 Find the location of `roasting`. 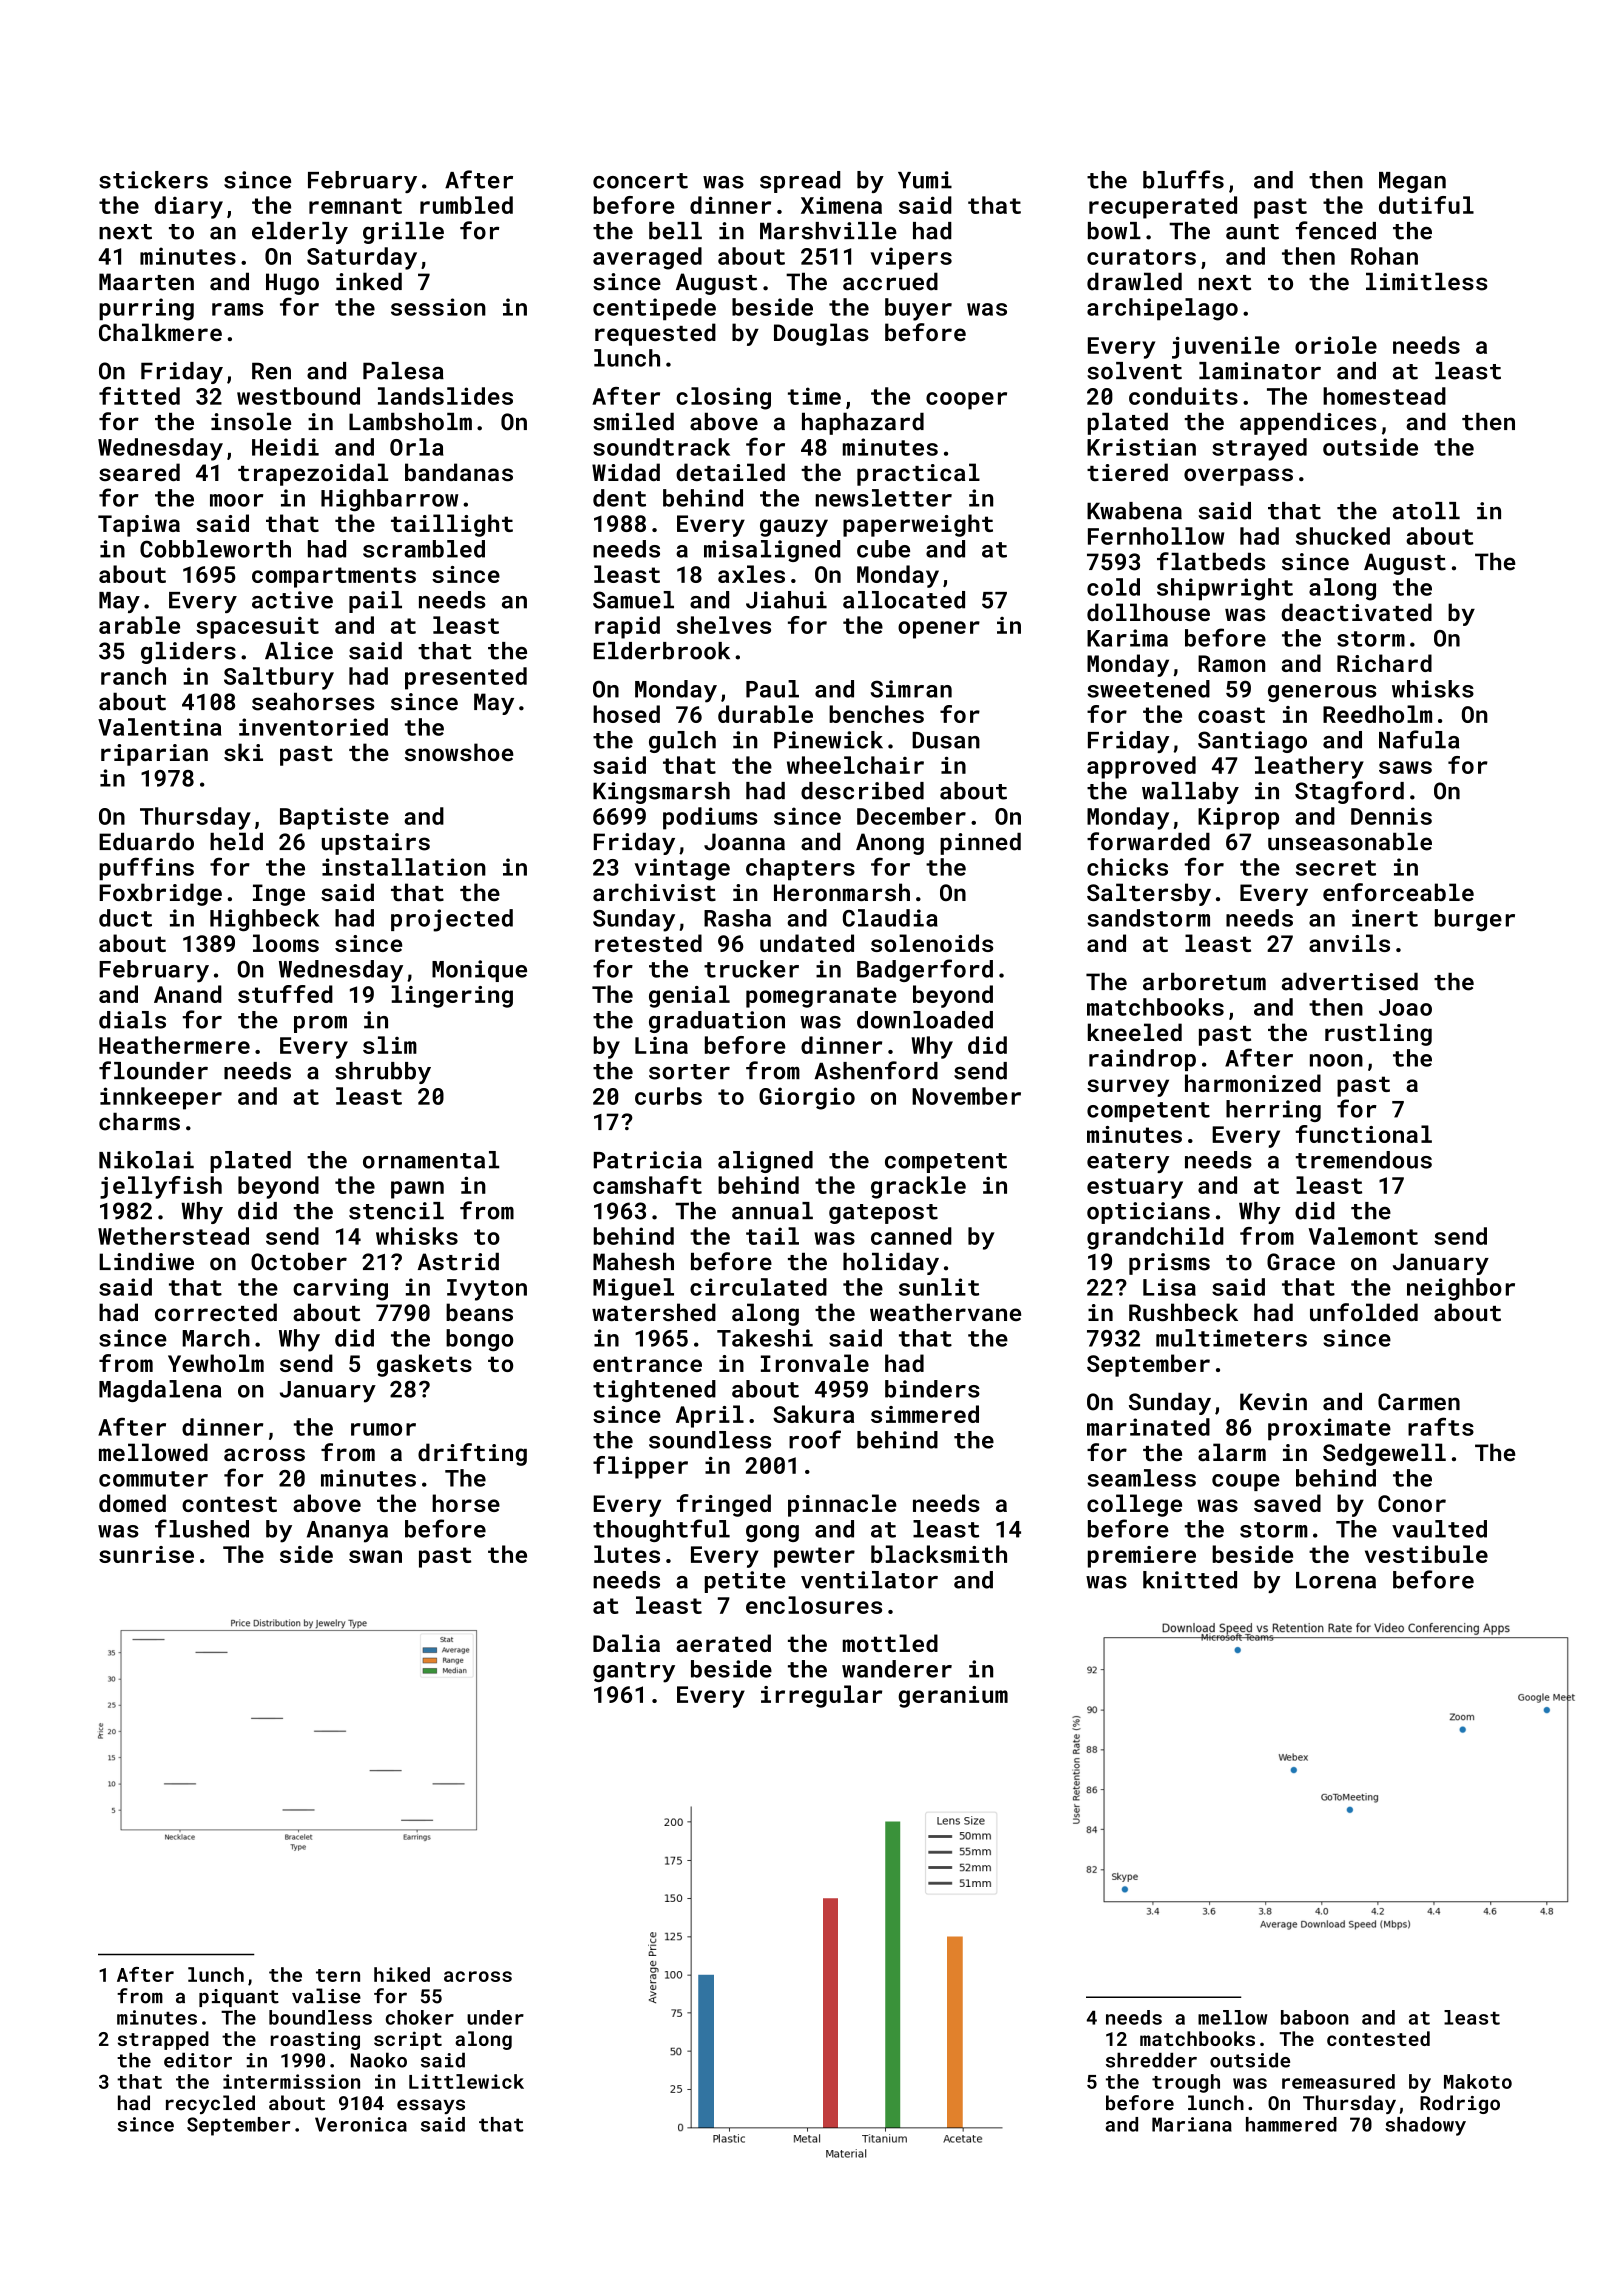

roasting is located at coordinates (315, 2040).
